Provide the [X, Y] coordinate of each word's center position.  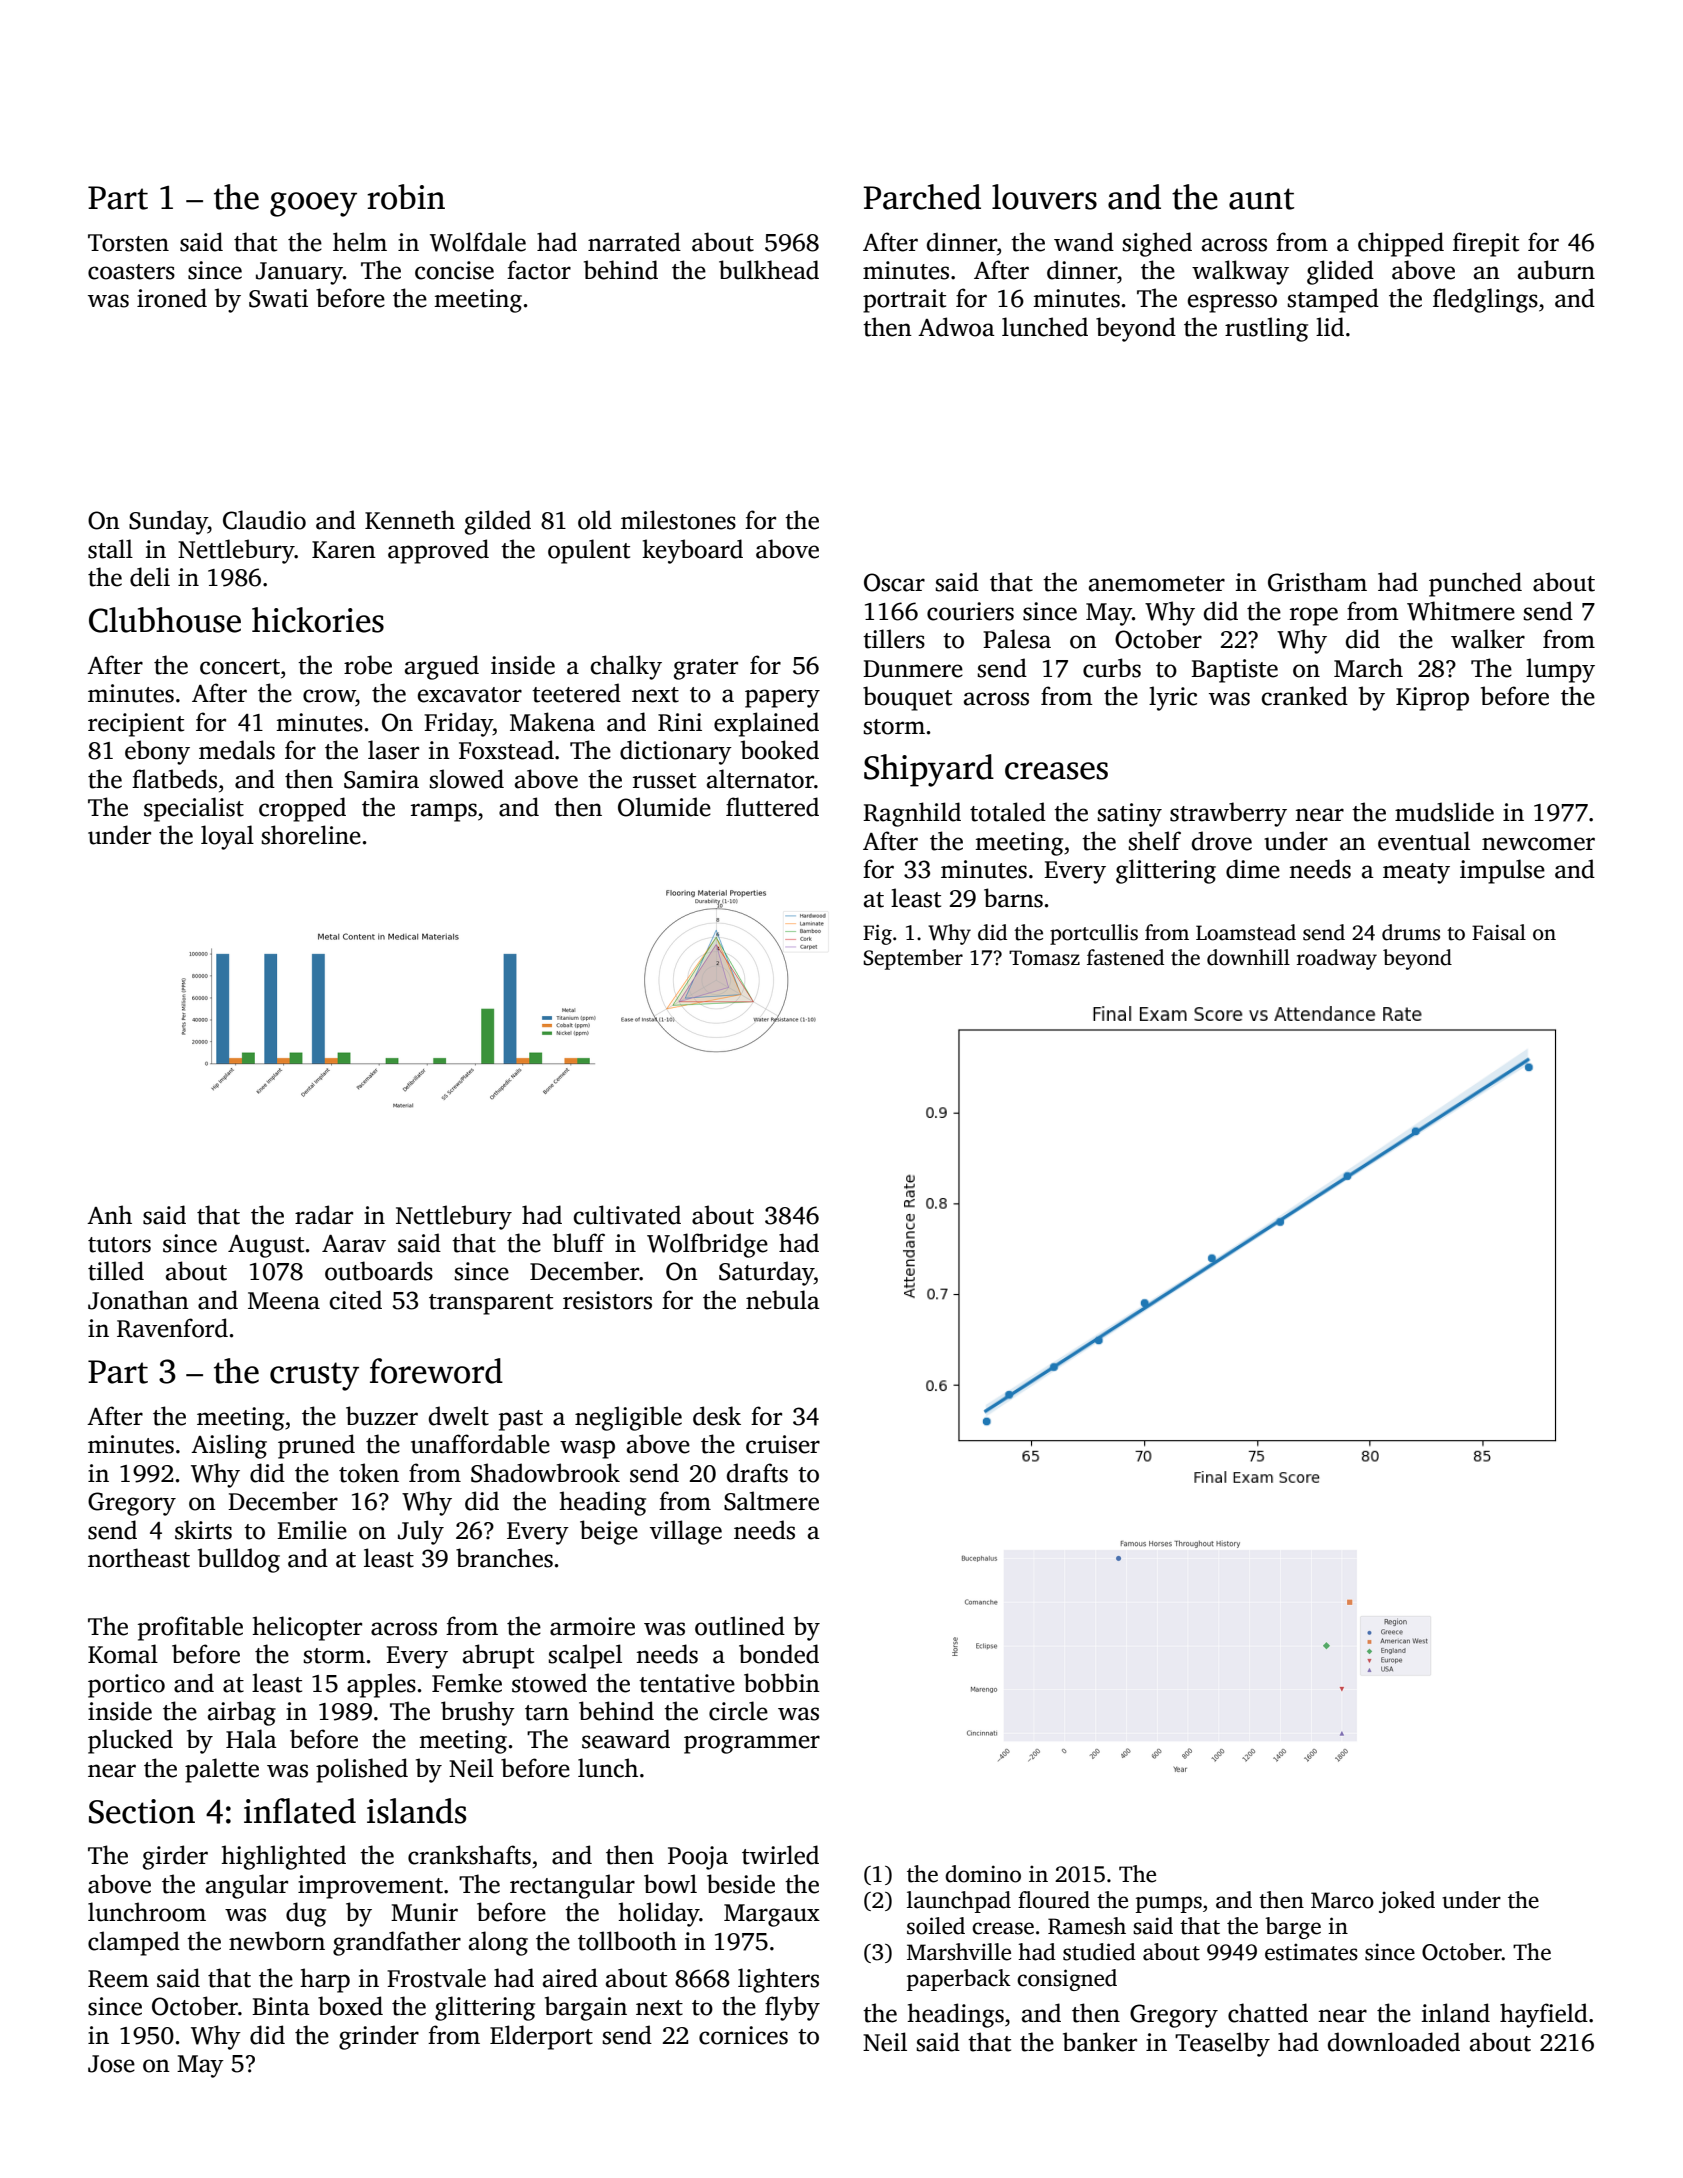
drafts [757, 1473]
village [686, 1532]
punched [1475, 584]
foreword [436, 1371]
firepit [1486, 244]
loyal [227, 837]
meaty [1416, 873]
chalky [626, 667]
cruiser [783, 1444]
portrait [904, 301]
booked [780, 750]
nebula [783, 1300]
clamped [134, 1943]
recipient [136, 725]
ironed [172, 298]
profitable [190, 1628]
